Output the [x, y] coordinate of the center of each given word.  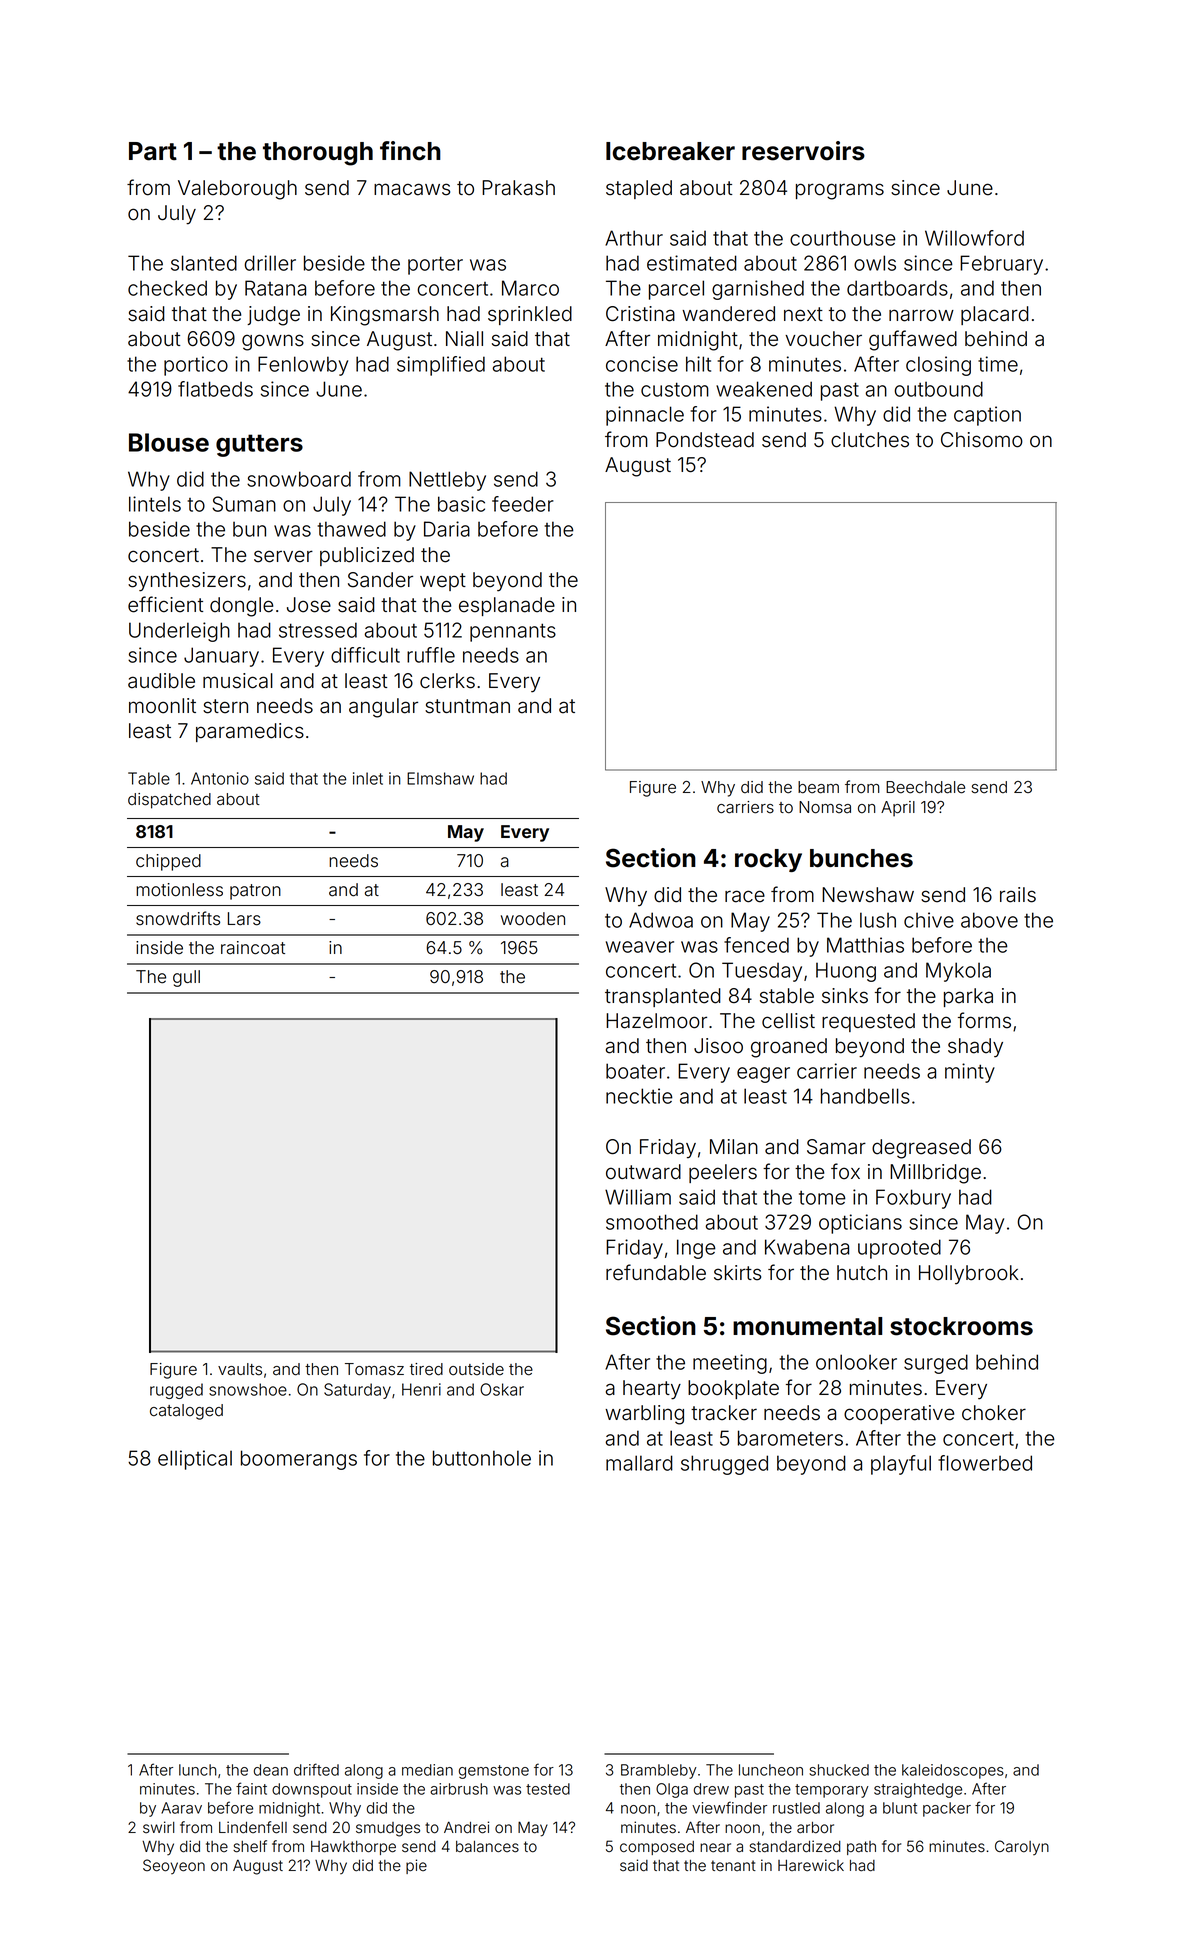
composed [657, 1848]
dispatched [169, 801]
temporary [832, 1791]
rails [1018, 895]
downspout [312, 1790]
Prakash [518, 188]
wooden [533, 919]
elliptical [195, 1460]
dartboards [897, 288]
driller [270, 263]
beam [818, 787]
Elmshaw [440, 778]
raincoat [253, 948]
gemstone [494, 1772]
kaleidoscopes [953, 1771]
